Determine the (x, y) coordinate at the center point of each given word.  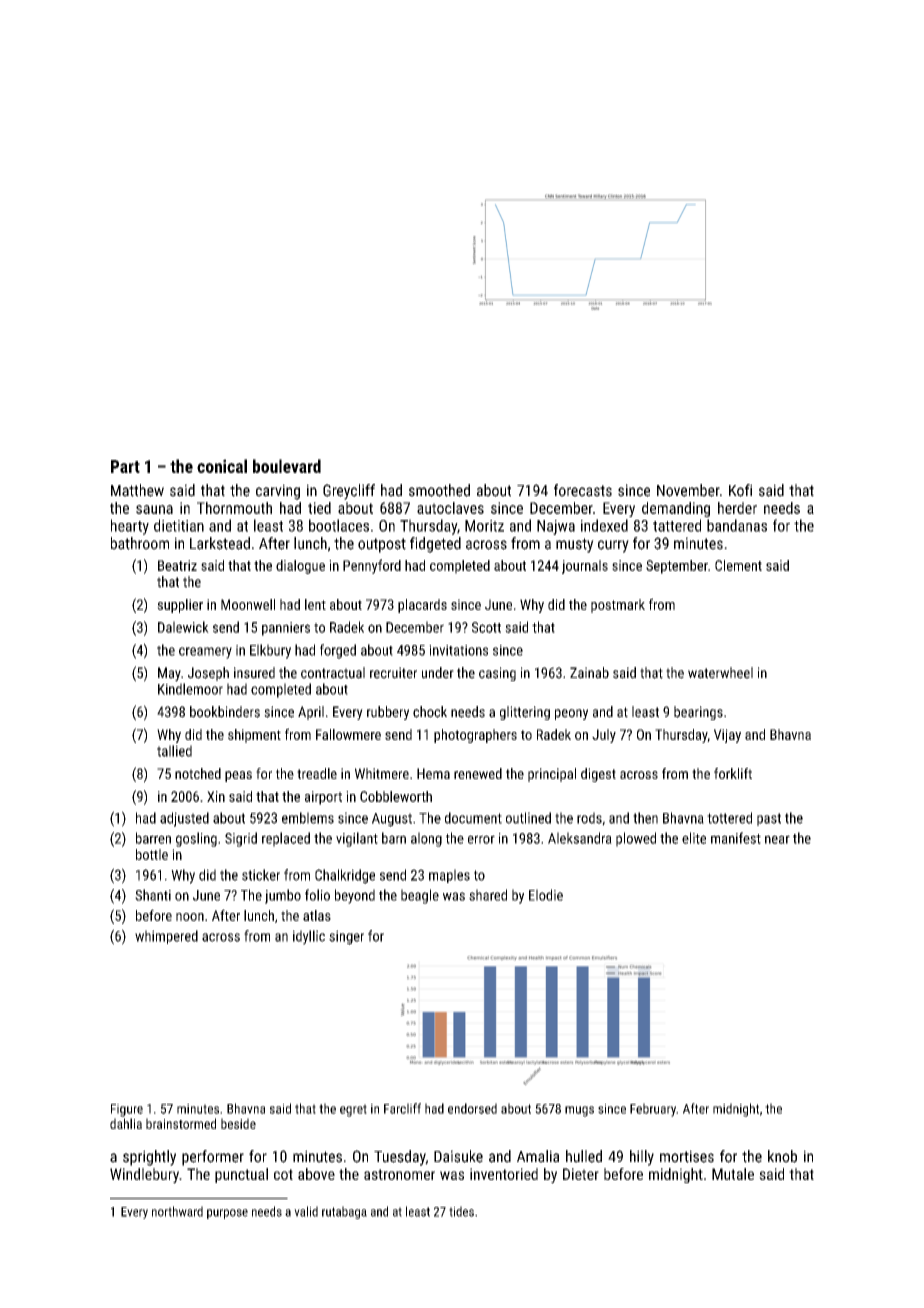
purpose (227, 1214)
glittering (525, 713)
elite (694, 838)
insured (254, 673)
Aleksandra (580, 838)
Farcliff (402, 1108)
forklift (733, 773)
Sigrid (241, 839)
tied (319, 508)
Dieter (581, 1174)
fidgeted (435, 545)
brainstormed (181, 1123)
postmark (618, 606)
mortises (687, 1156)
